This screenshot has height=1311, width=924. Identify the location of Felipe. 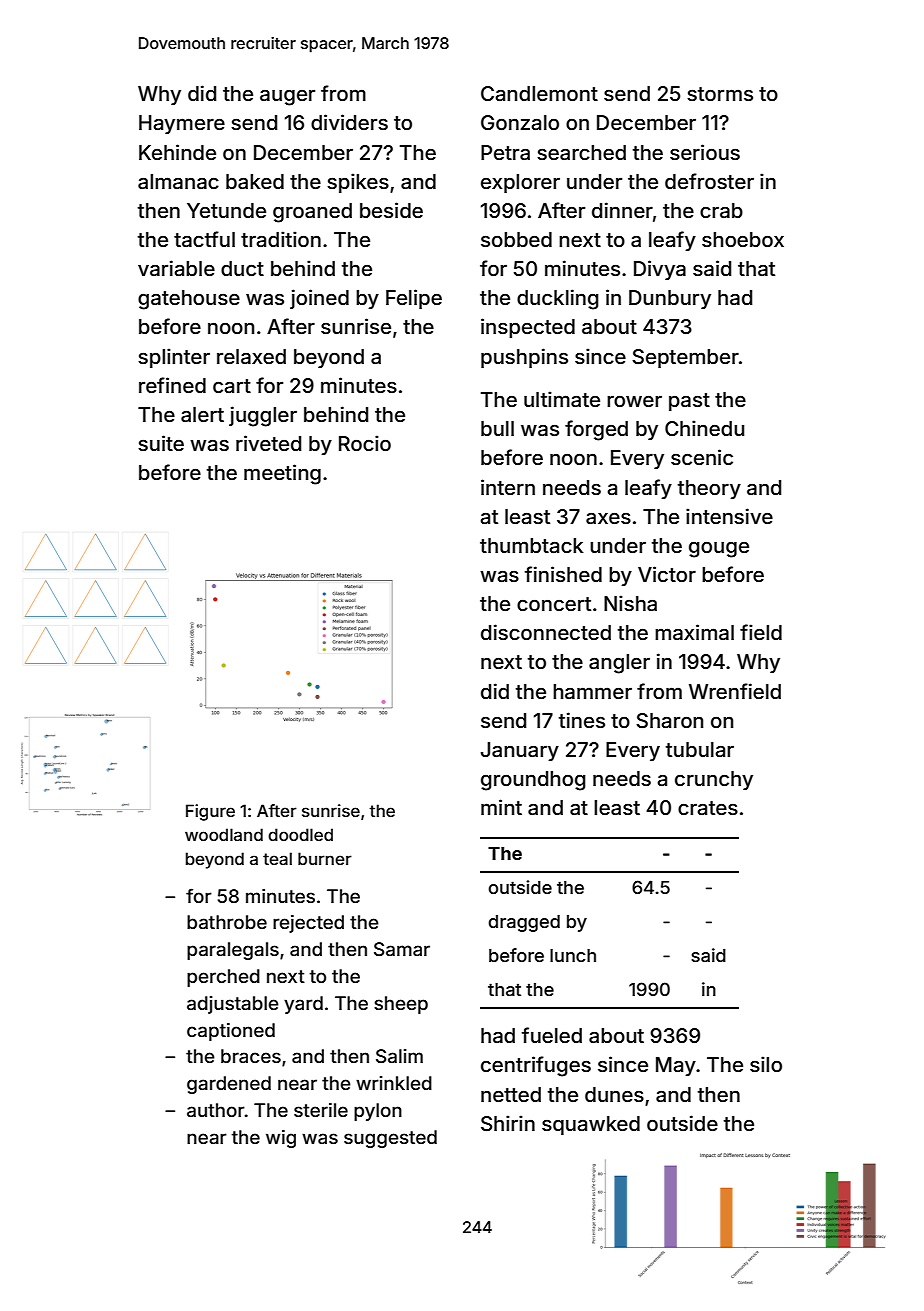
(414, 299).
